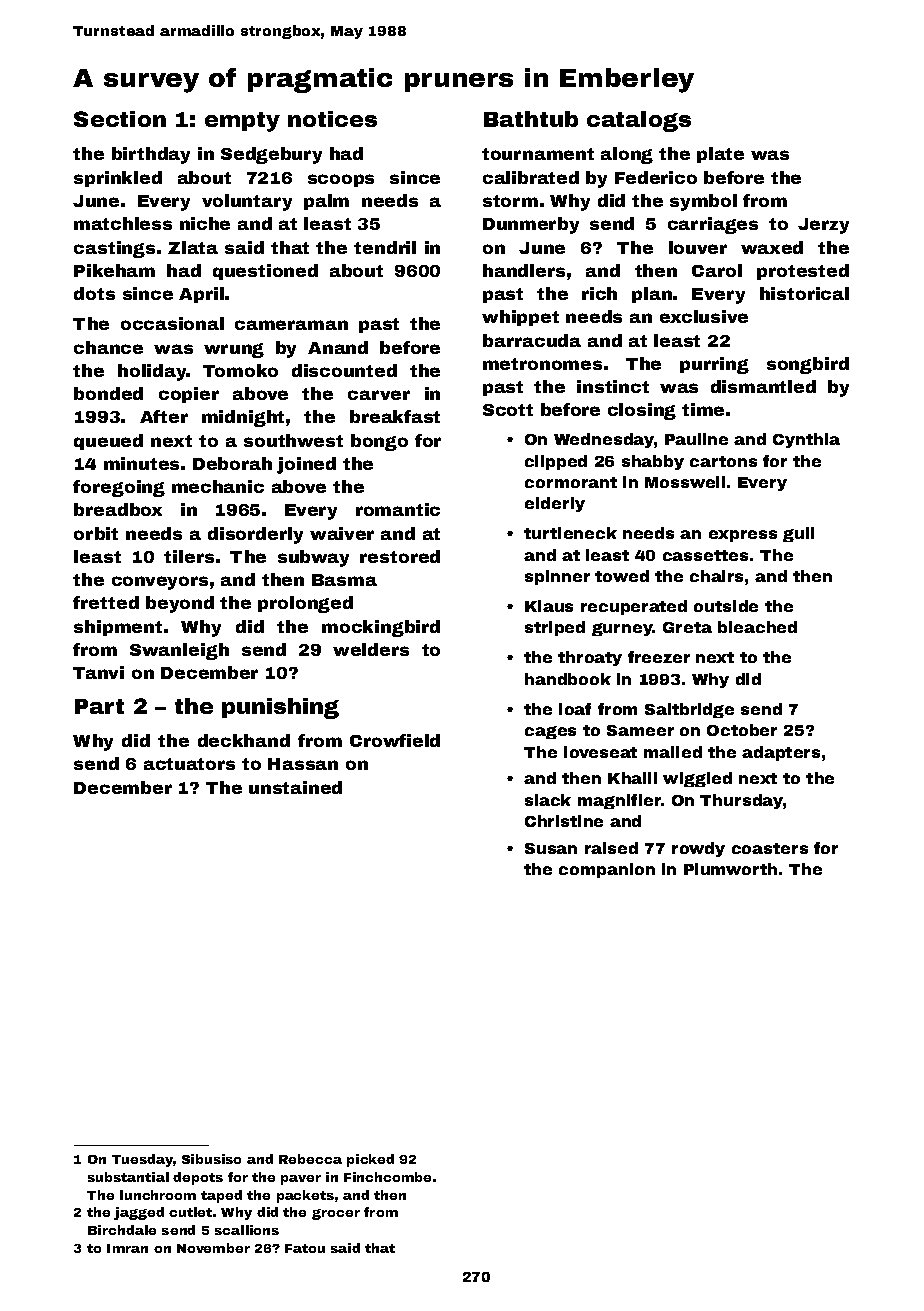  Describe the element at coordinates (770, 848) in the document. I see `coasters` at that location.
